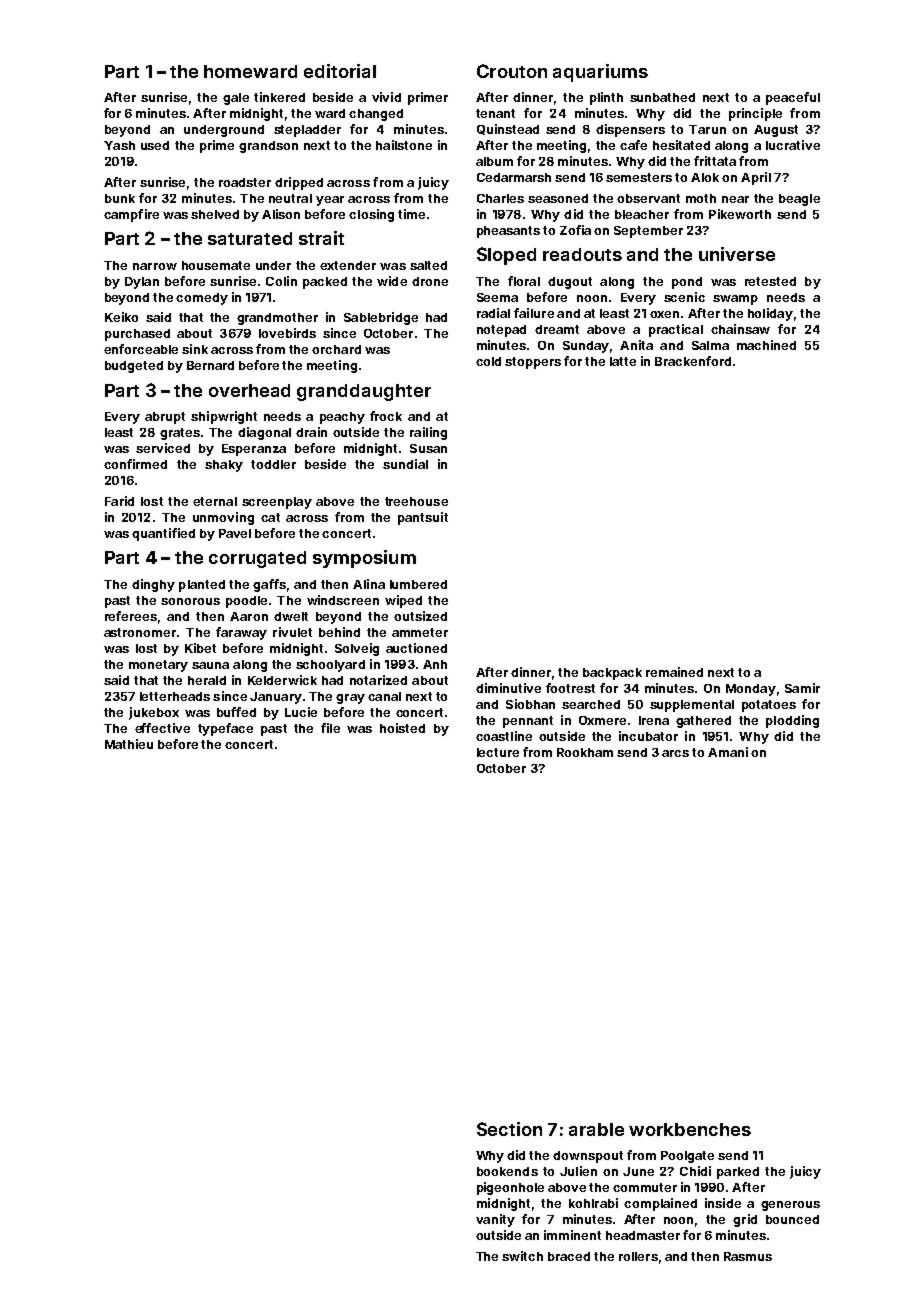  I want to click on aquariums, so click(600, 73).
